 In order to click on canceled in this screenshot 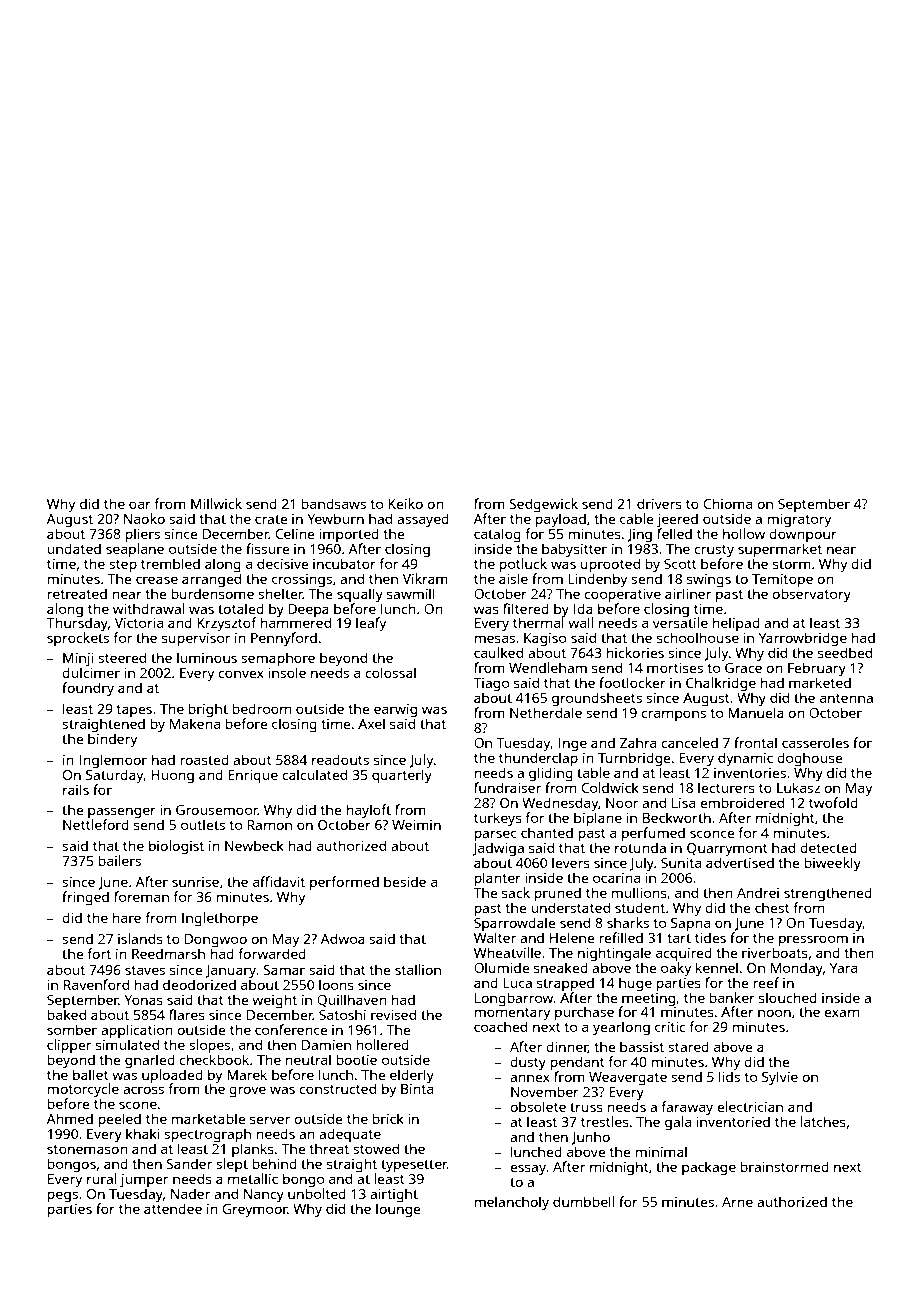, I will do `click(689, 742)`.
